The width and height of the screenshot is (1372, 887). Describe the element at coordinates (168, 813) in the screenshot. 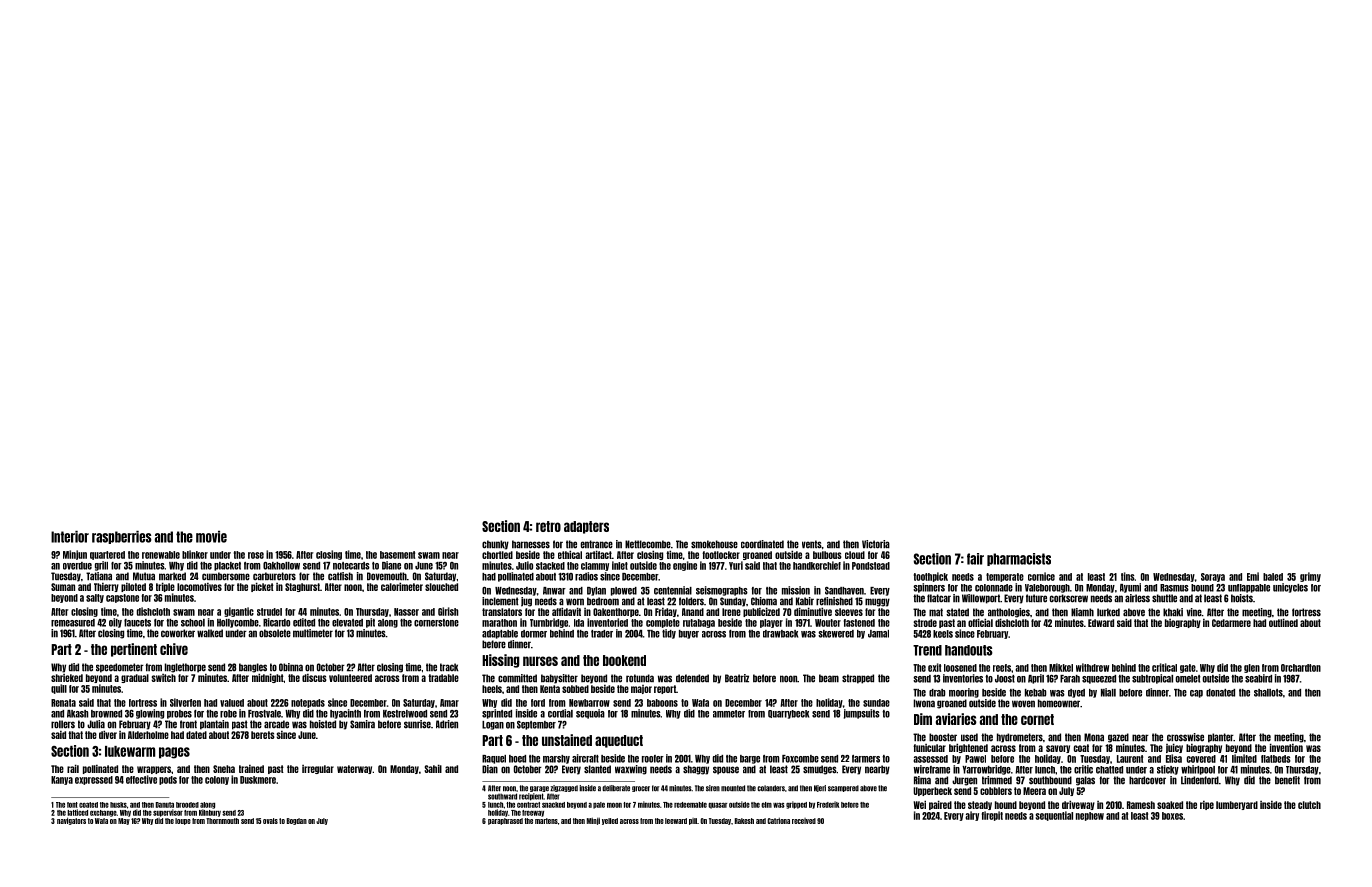

I see `supervisor` at that location.
